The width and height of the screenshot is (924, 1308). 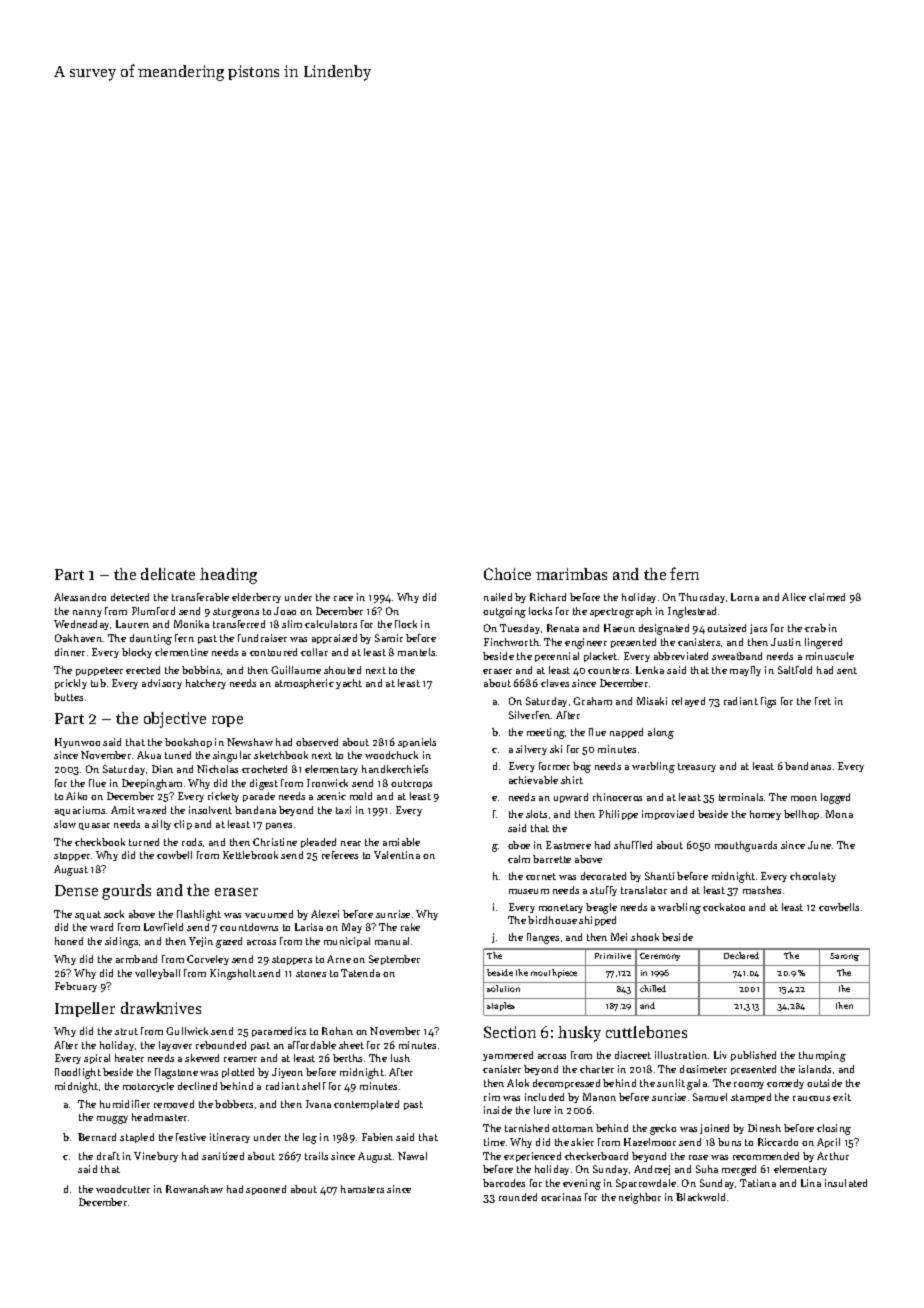 I want to click on contoured, so click(x=273, y=652).
